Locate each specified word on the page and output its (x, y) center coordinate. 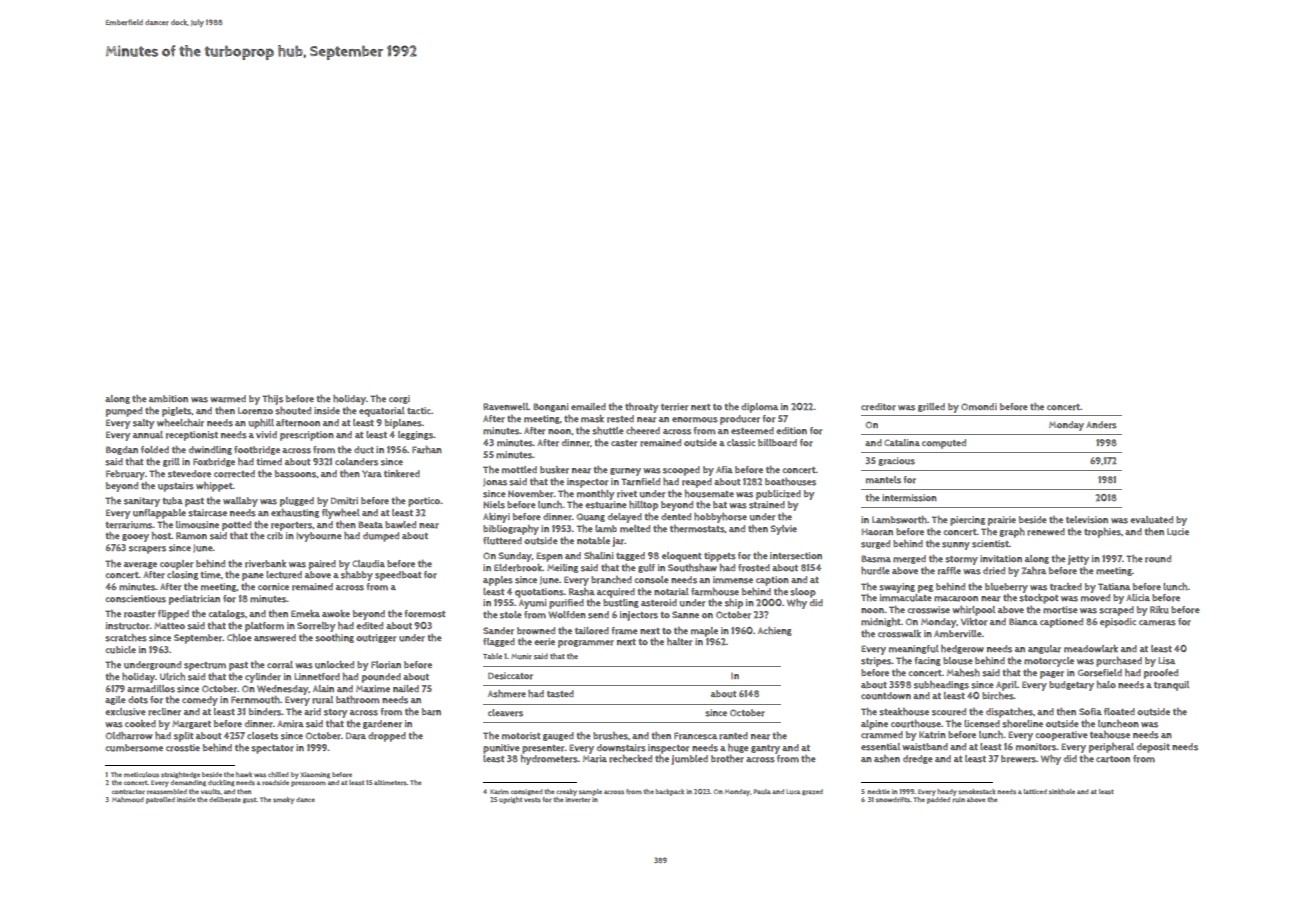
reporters (291, 526)
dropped (387, 737)
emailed (588, 406)
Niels (494, 505)
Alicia (1138, 597)
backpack (670, 792)
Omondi (979, 406)
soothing (334, 638)
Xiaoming (315, 775)
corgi (399, 399)
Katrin (932, 735)
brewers (1018, 759)
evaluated (1151, 520)
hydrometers (549, 760)
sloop (803, 593)
